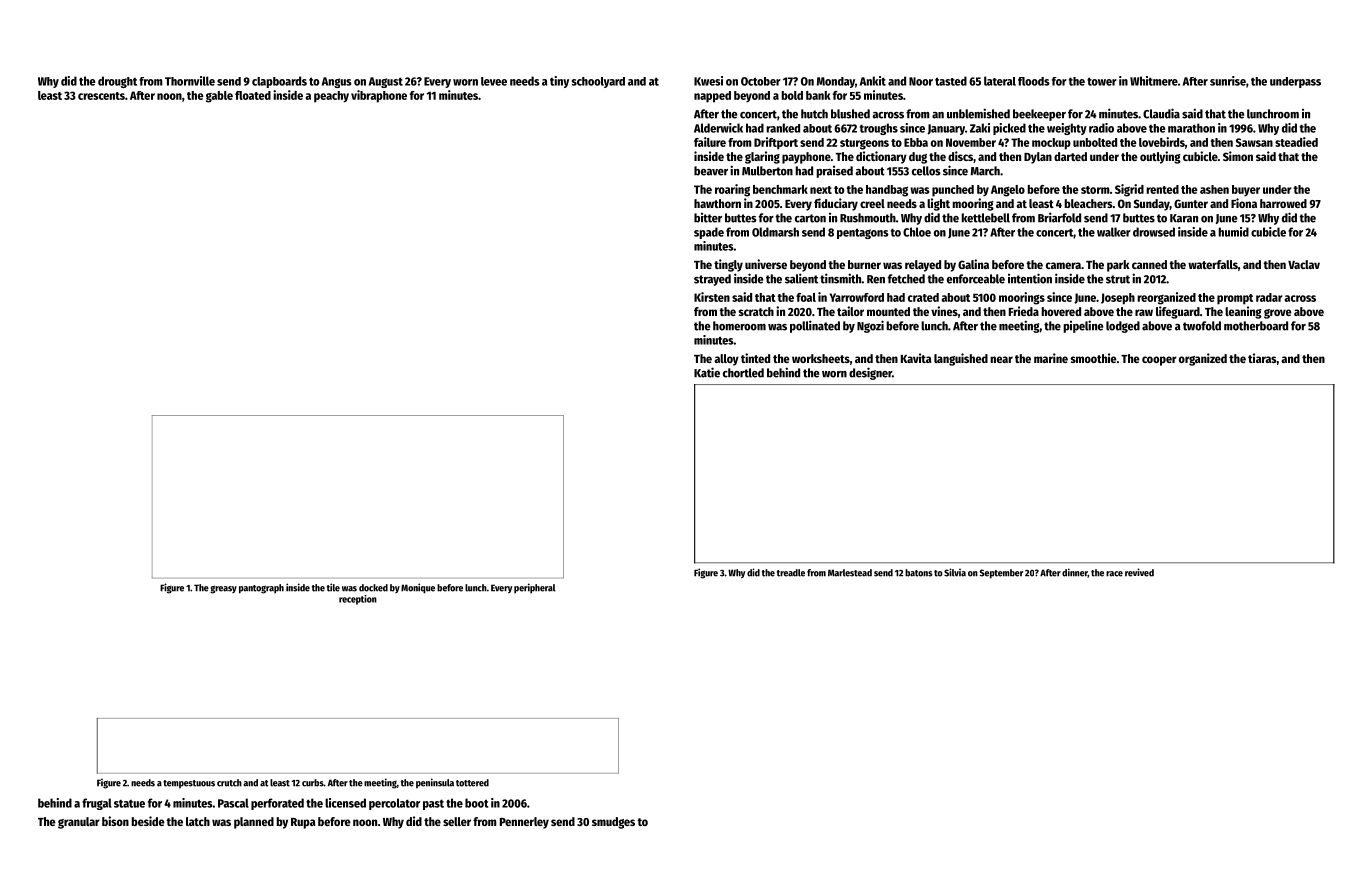 Image resolution: width=1372 pixels, height=887 pixels. What do you see at coordinates (1213, 264) in the screenshot?
I see `waterfalls` at bounding box center [1213, 264].
